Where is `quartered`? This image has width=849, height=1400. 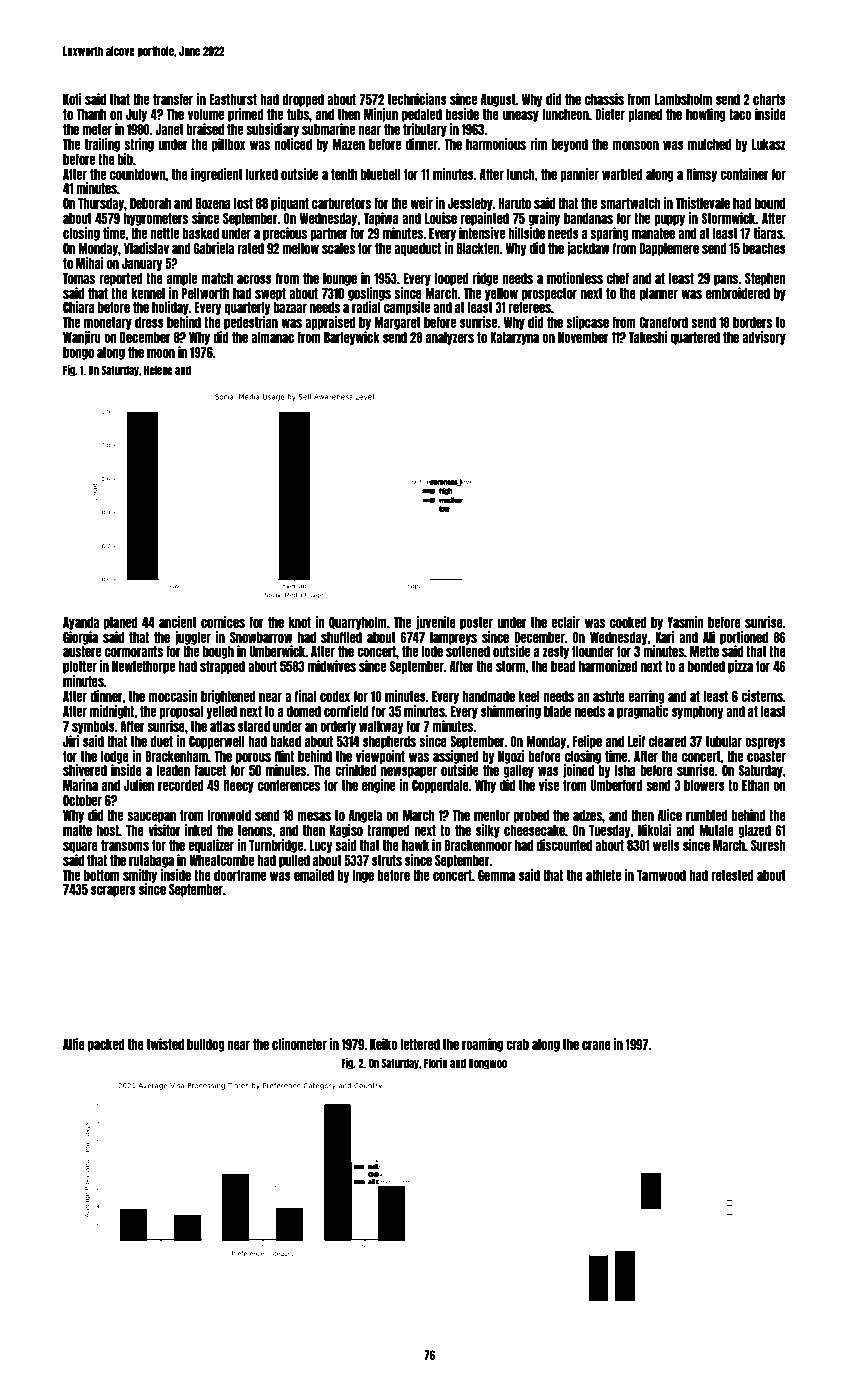 quartered is located at coordinates (695, 338).
